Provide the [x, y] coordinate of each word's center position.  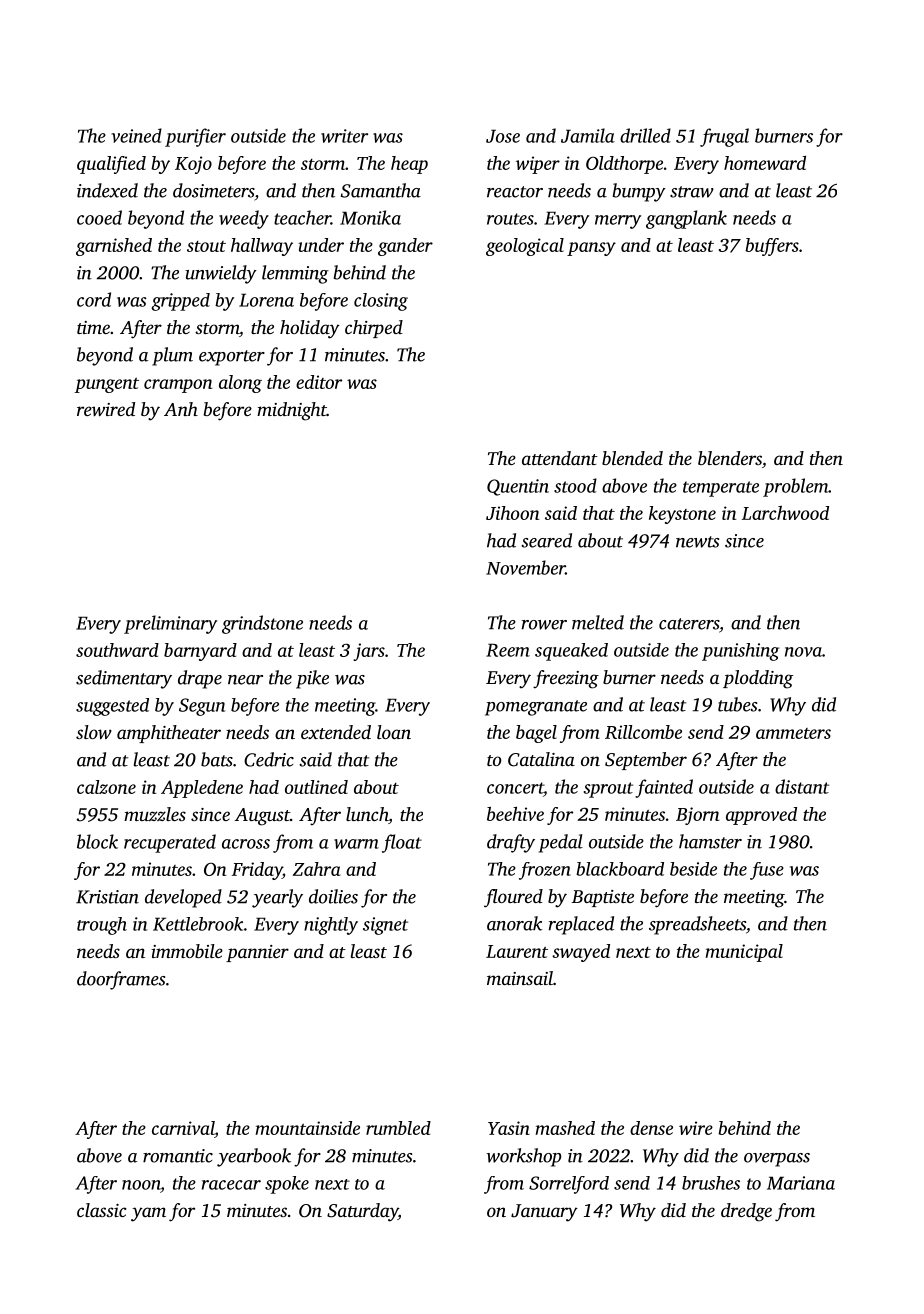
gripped [180, 302]
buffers [772, 247]
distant [802, 786]
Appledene [202, 789]
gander [405, 247]
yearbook [254, 1157]
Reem [508, 650]
